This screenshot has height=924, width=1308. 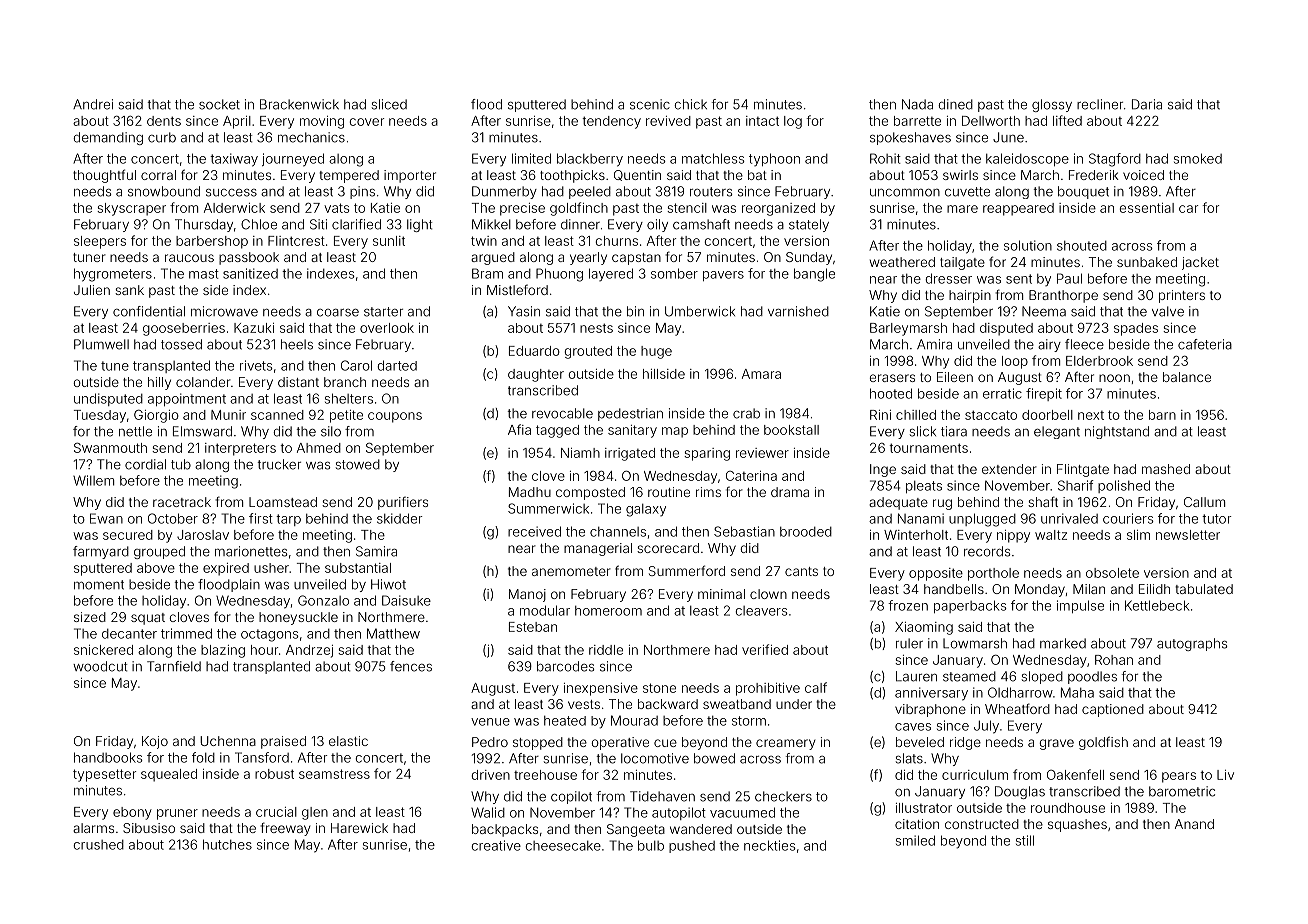 What do you see at coordinates (135, 431) in the screenshot?
I see `nettle` at bounding box center [135, 431].
